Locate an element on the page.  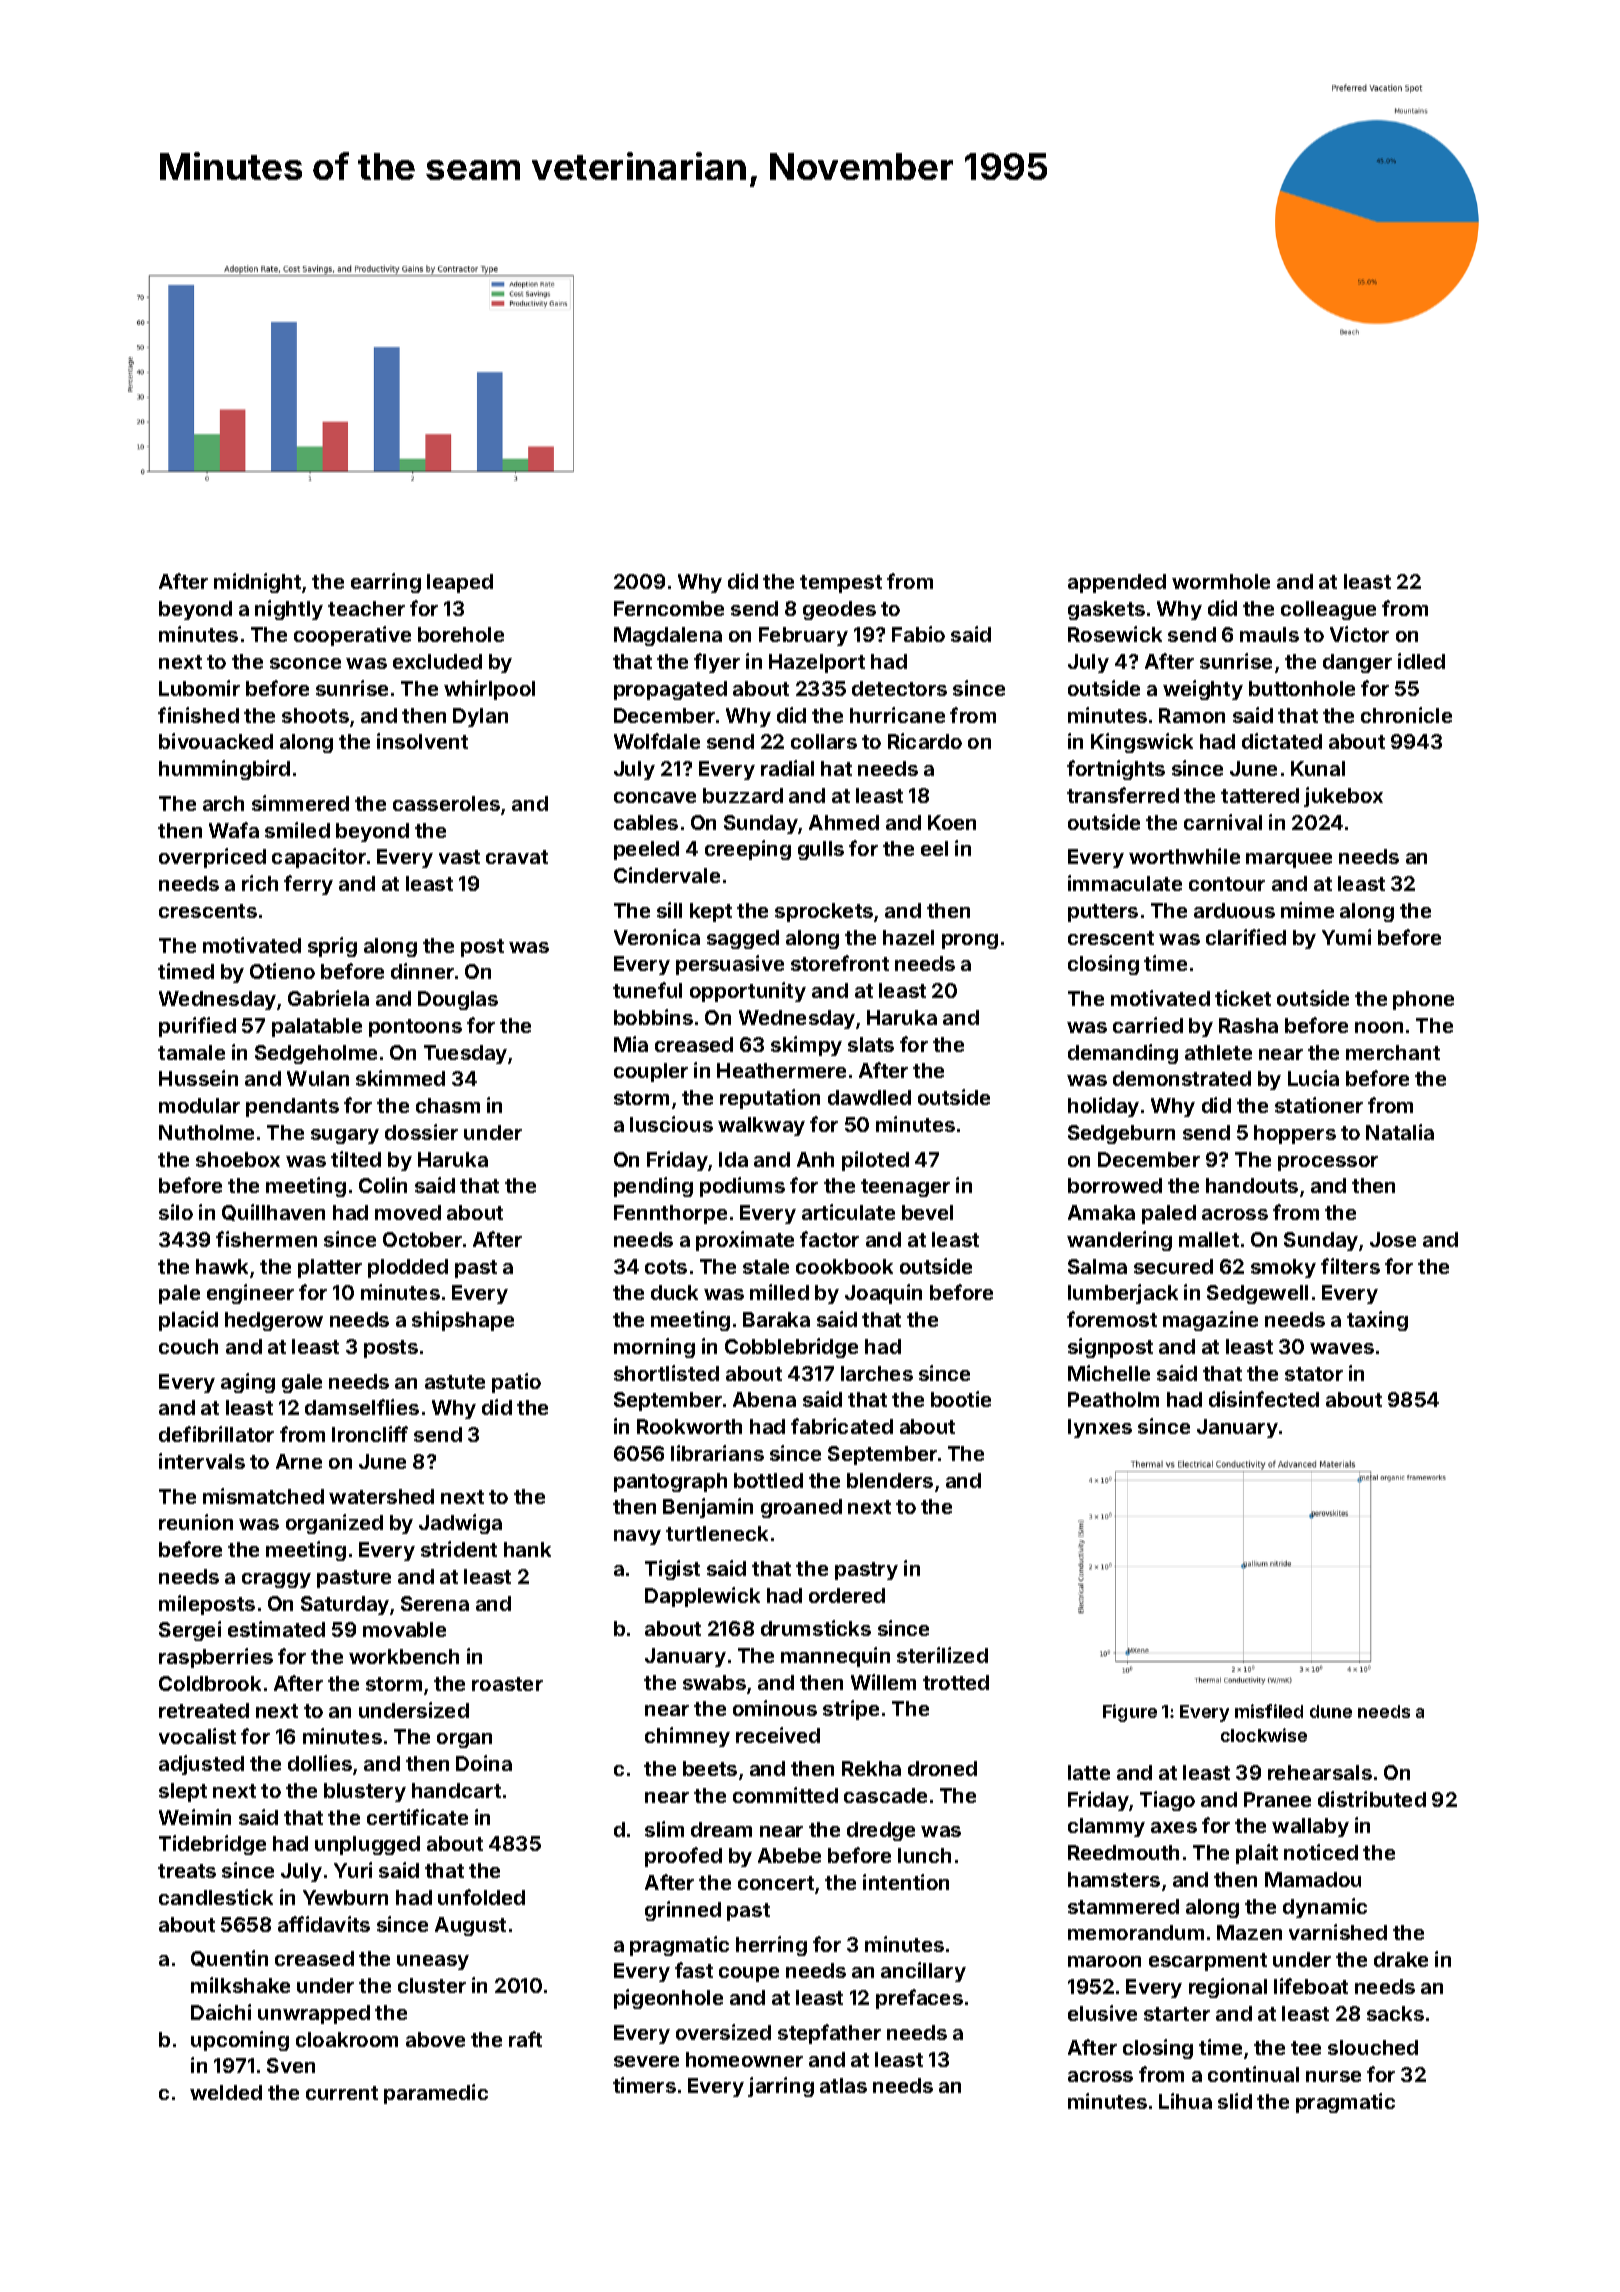
misfiled is located at coordinates (1269, 1711).
